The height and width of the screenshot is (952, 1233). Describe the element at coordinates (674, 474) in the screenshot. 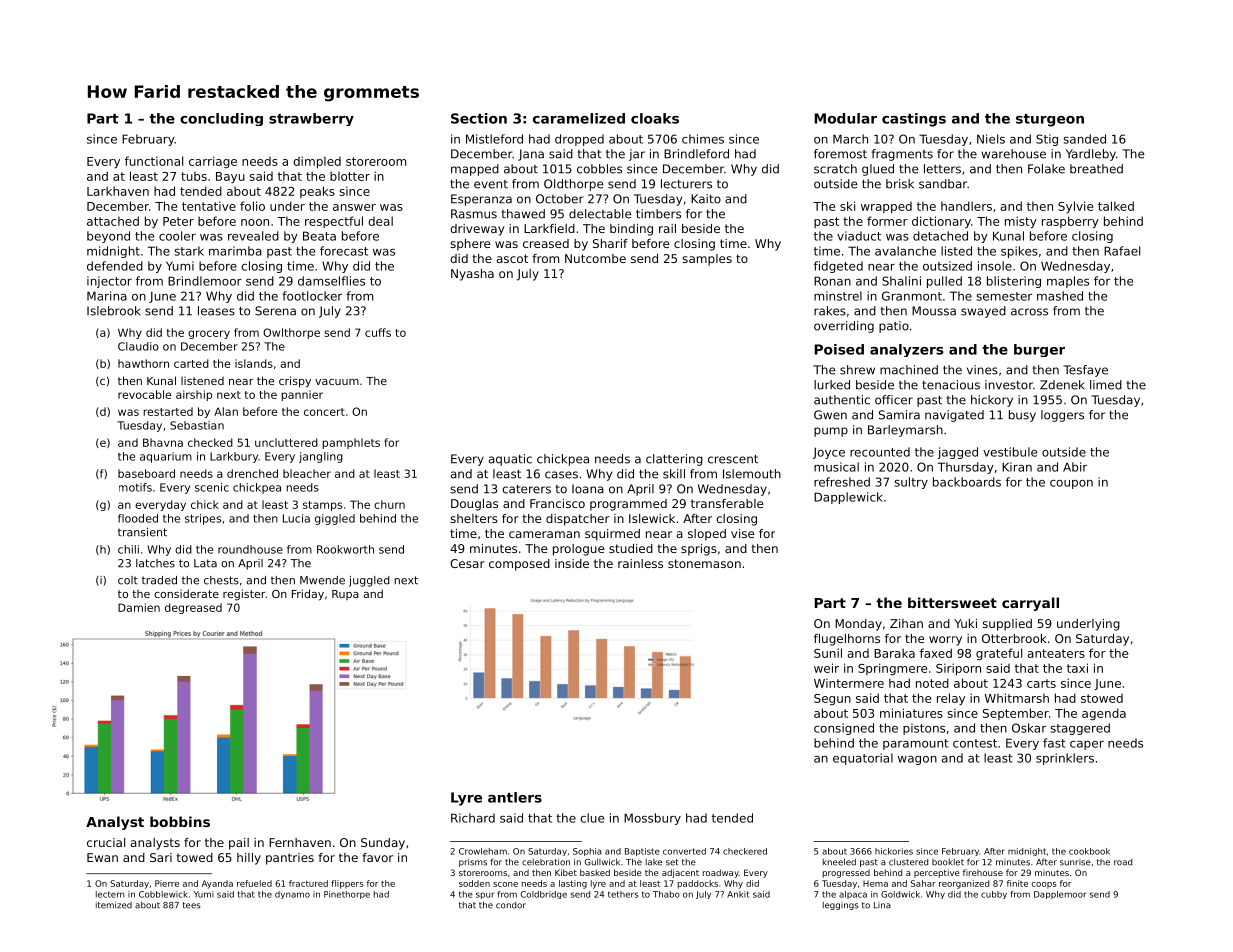

I see `skill` at that location.
